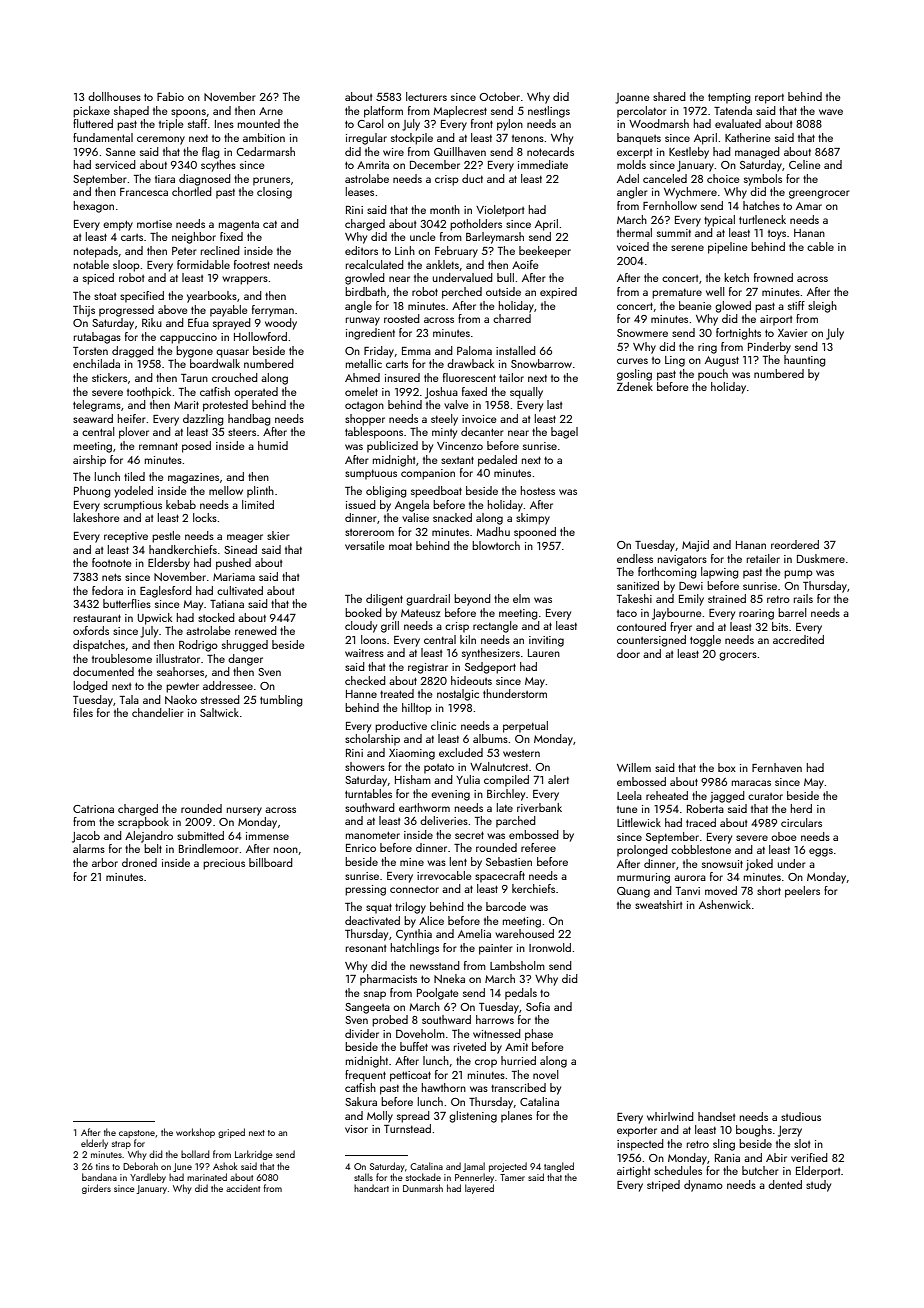 The image size is (924, 1308). I want to click on Sinead, so click(240, 549).
